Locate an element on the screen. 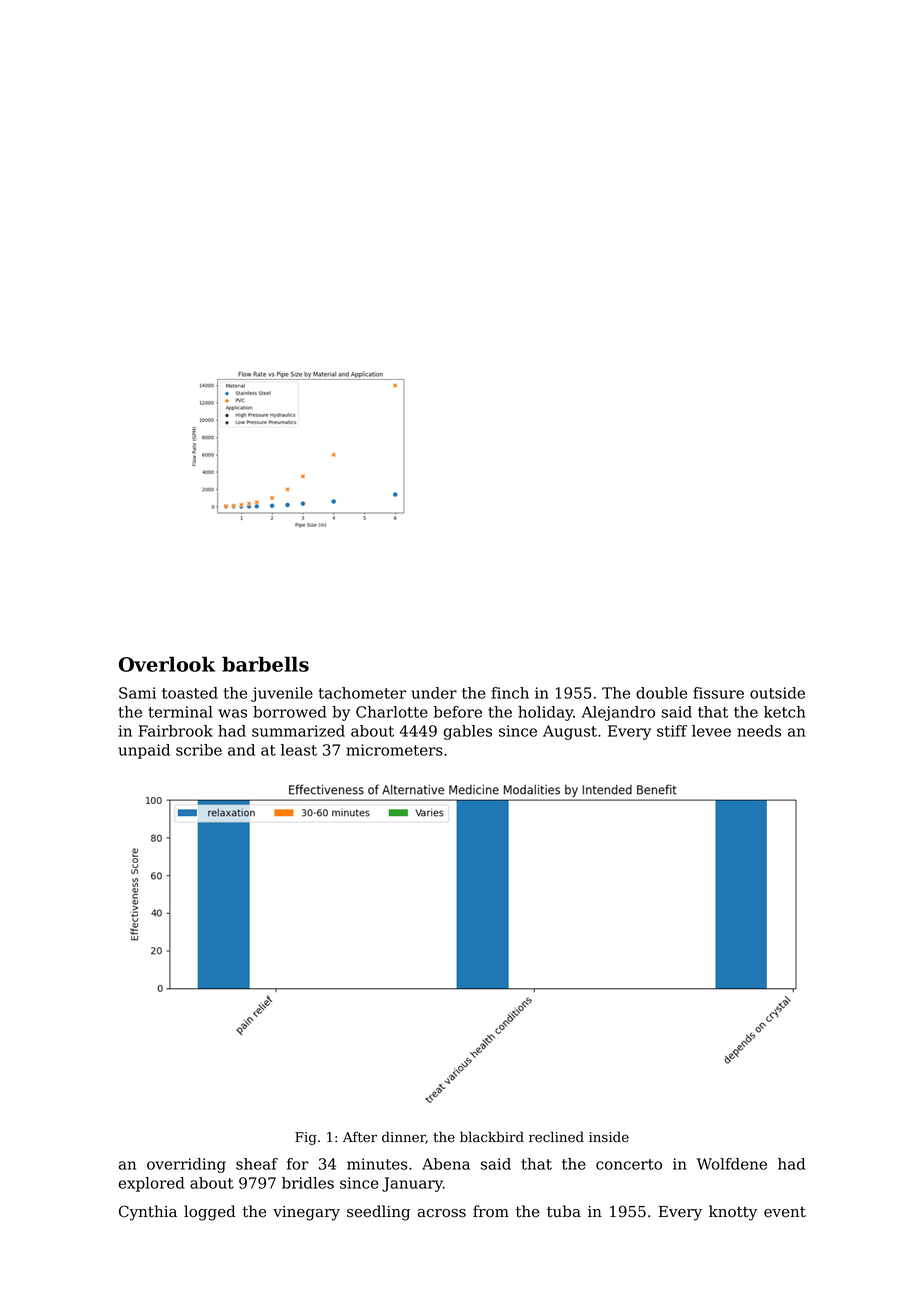 Image resolution: width=924 pixels, height=1308 pixels. reclined is located at coordinates (556, 1137).
